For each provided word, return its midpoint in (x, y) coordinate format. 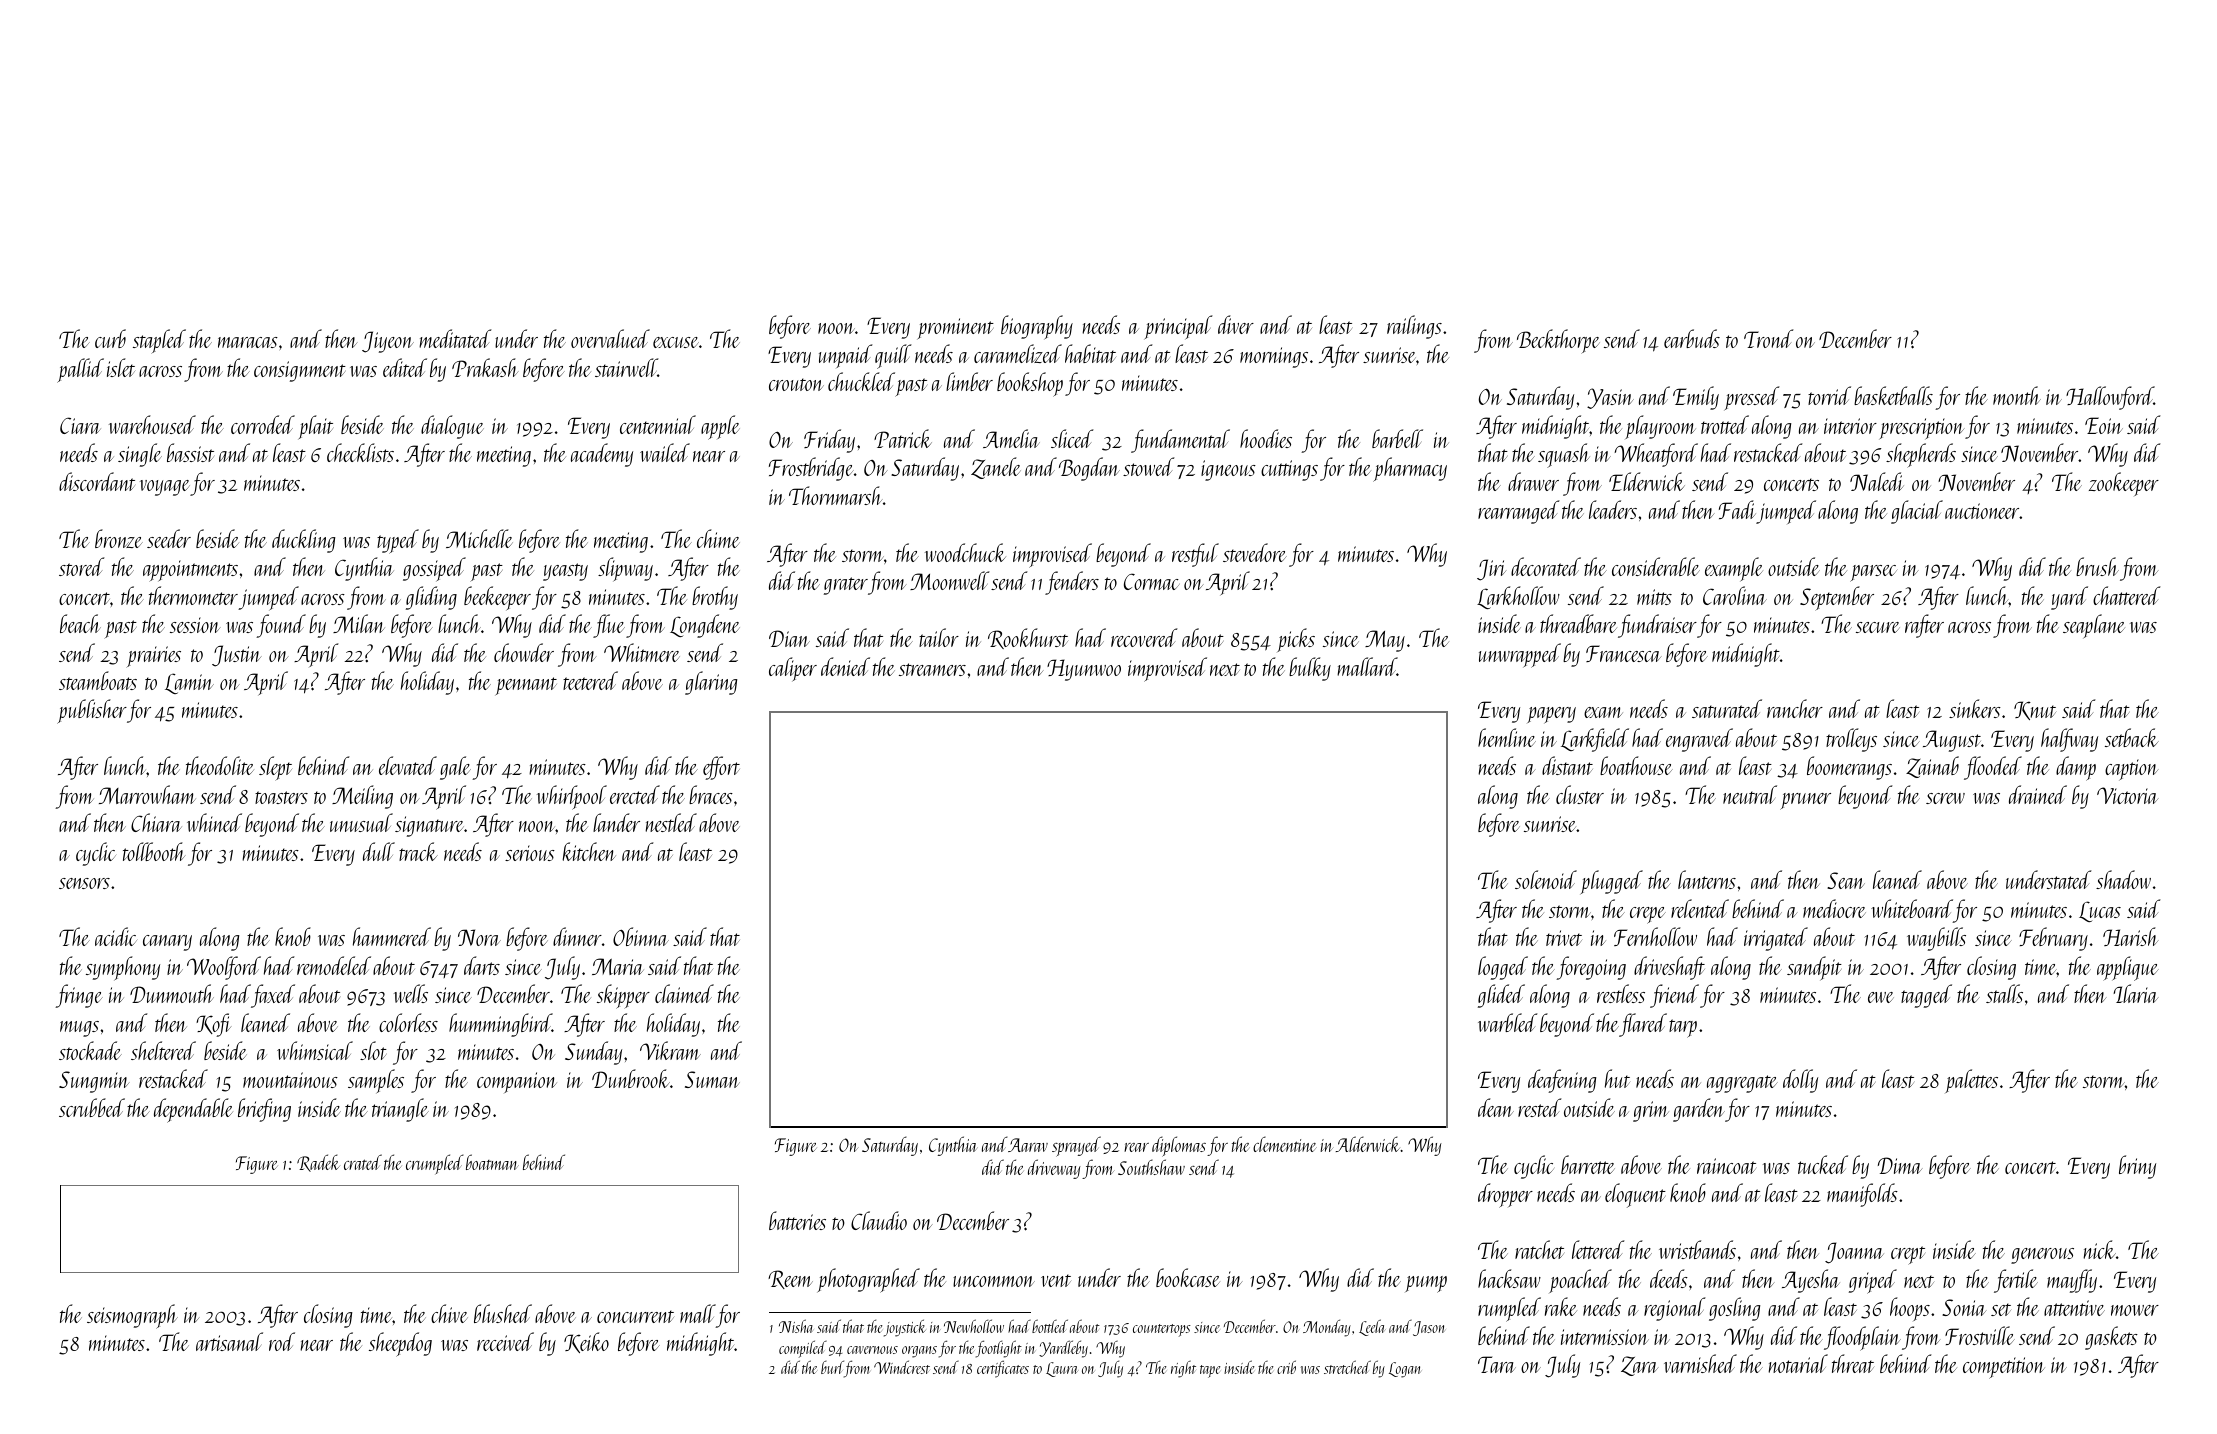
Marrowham (147, 794)
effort (721, 768)
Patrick (903, 438)
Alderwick (1368, 1144)
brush (2097, 566)
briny (2137, 1167)
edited (405, 367)
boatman (492, 1162)
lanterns (1707, 879)
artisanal (229, 1341)
